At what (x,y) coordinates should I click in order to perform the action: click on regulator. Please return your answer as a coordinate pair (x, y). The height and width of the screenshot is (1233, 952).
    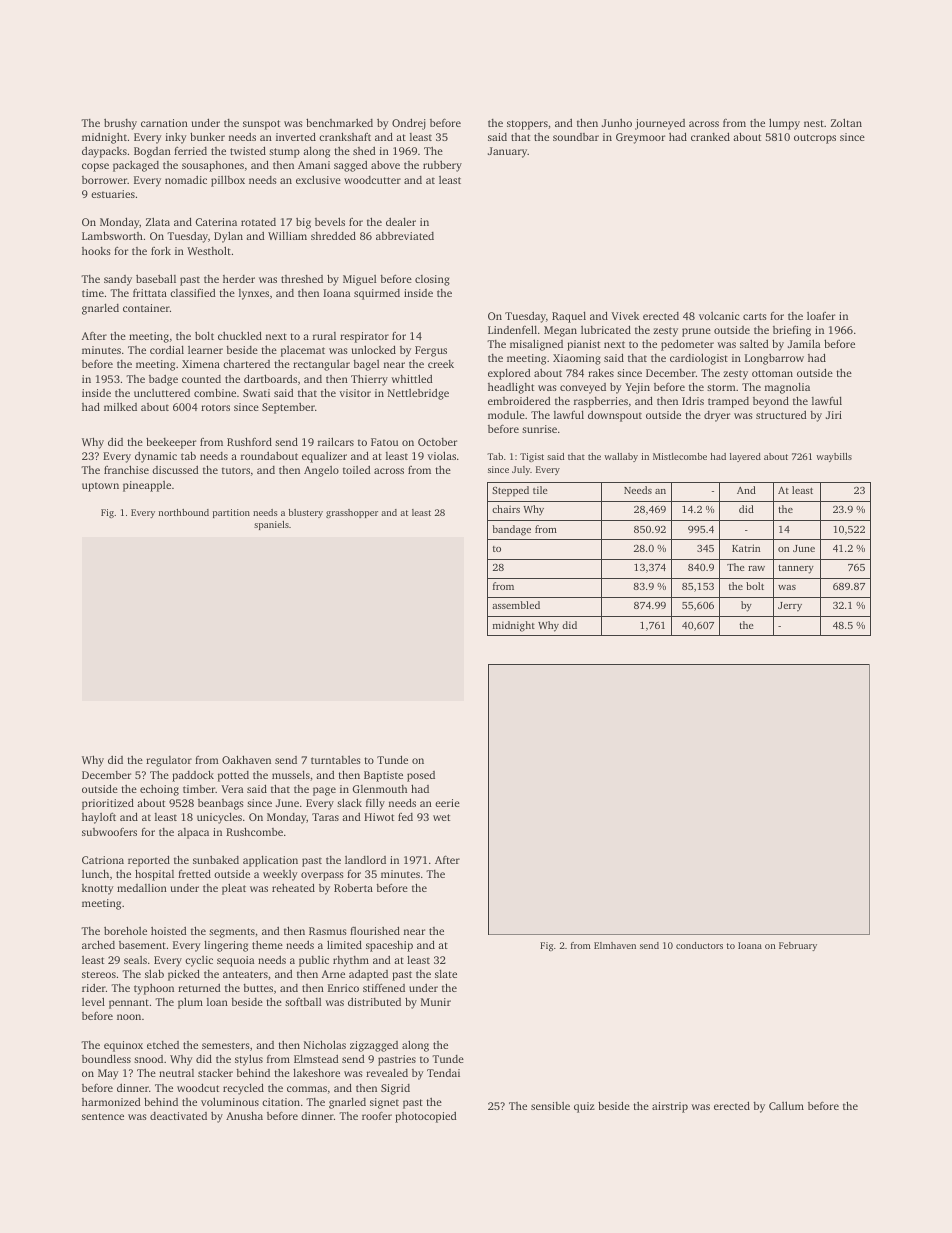
    Looking at the image, I should click on (169, 761).
